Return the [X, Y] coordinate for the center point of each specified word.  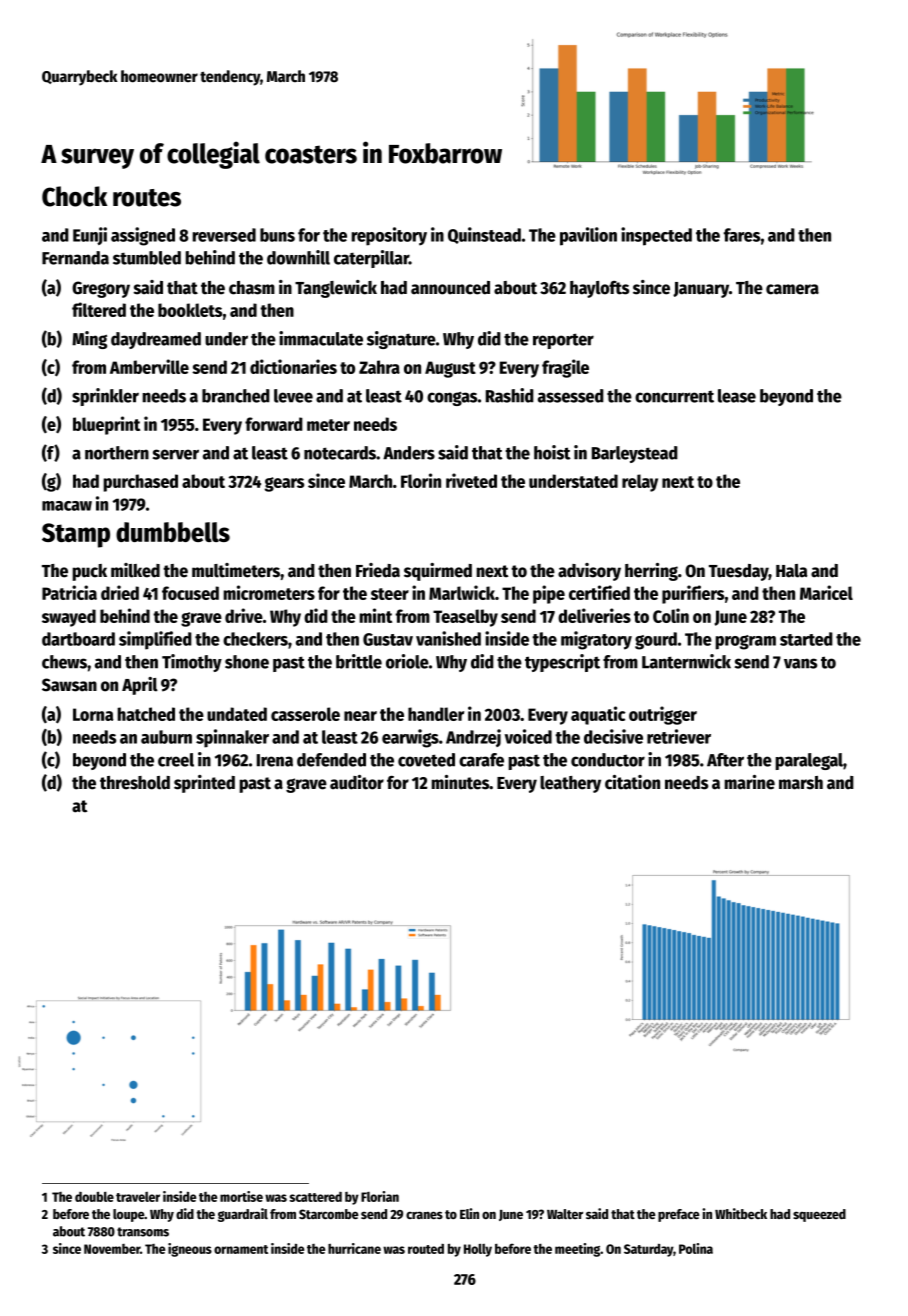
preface [679, 1215]
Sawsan [69, 685]
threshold [135, 783]
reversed [224, 235]
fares [742, 235]
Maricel [826, 592]
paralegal [809, 761]
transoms [143, 1232]
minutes [460, 782]
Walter [565, 1214]
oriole [407, 661]
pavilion [588, 236]
